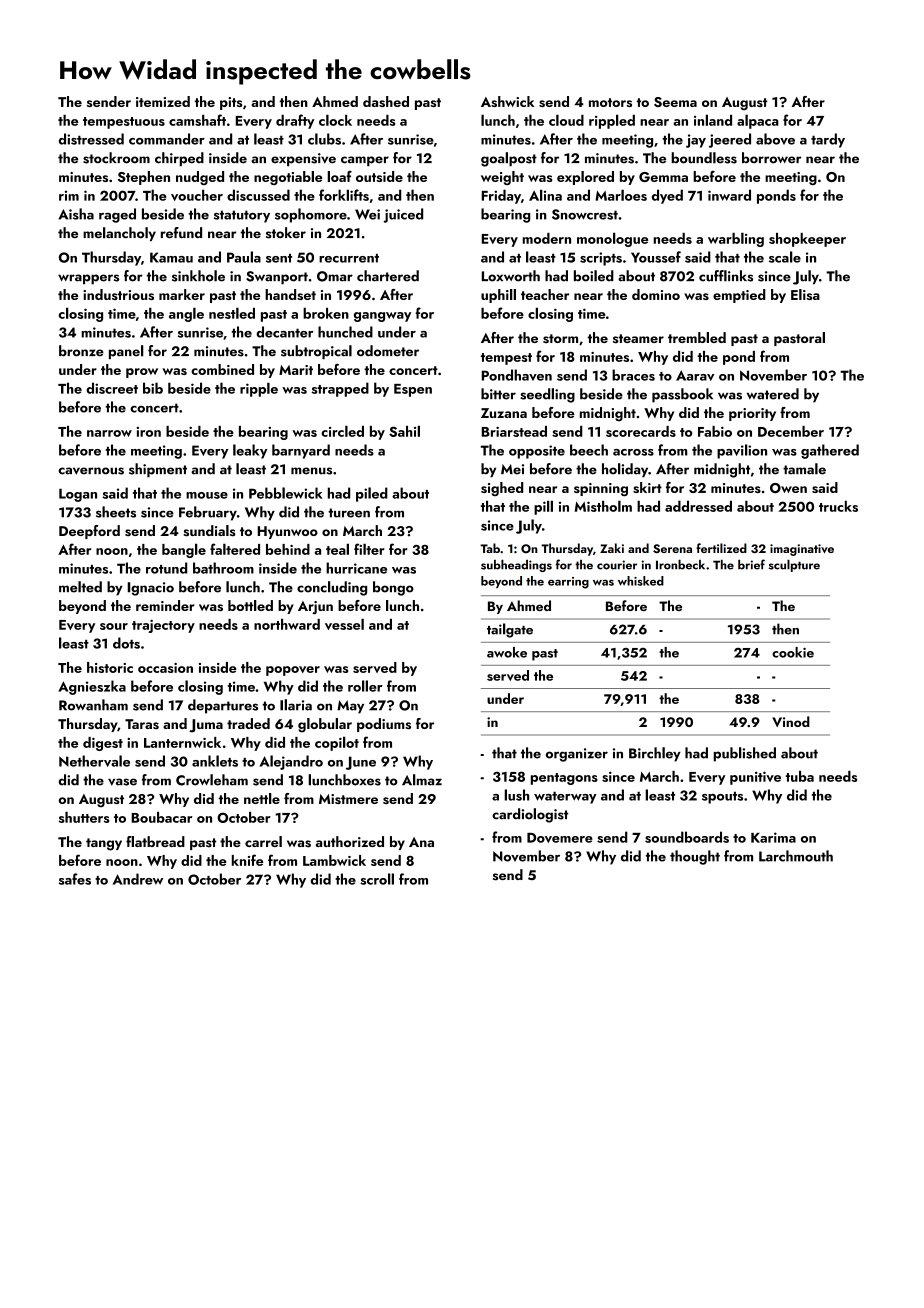 This page has width=924, height=1308. What do you see at coordinates (510, 630) in the page?
I see `tailgate` at bounding box center [510, 630].
